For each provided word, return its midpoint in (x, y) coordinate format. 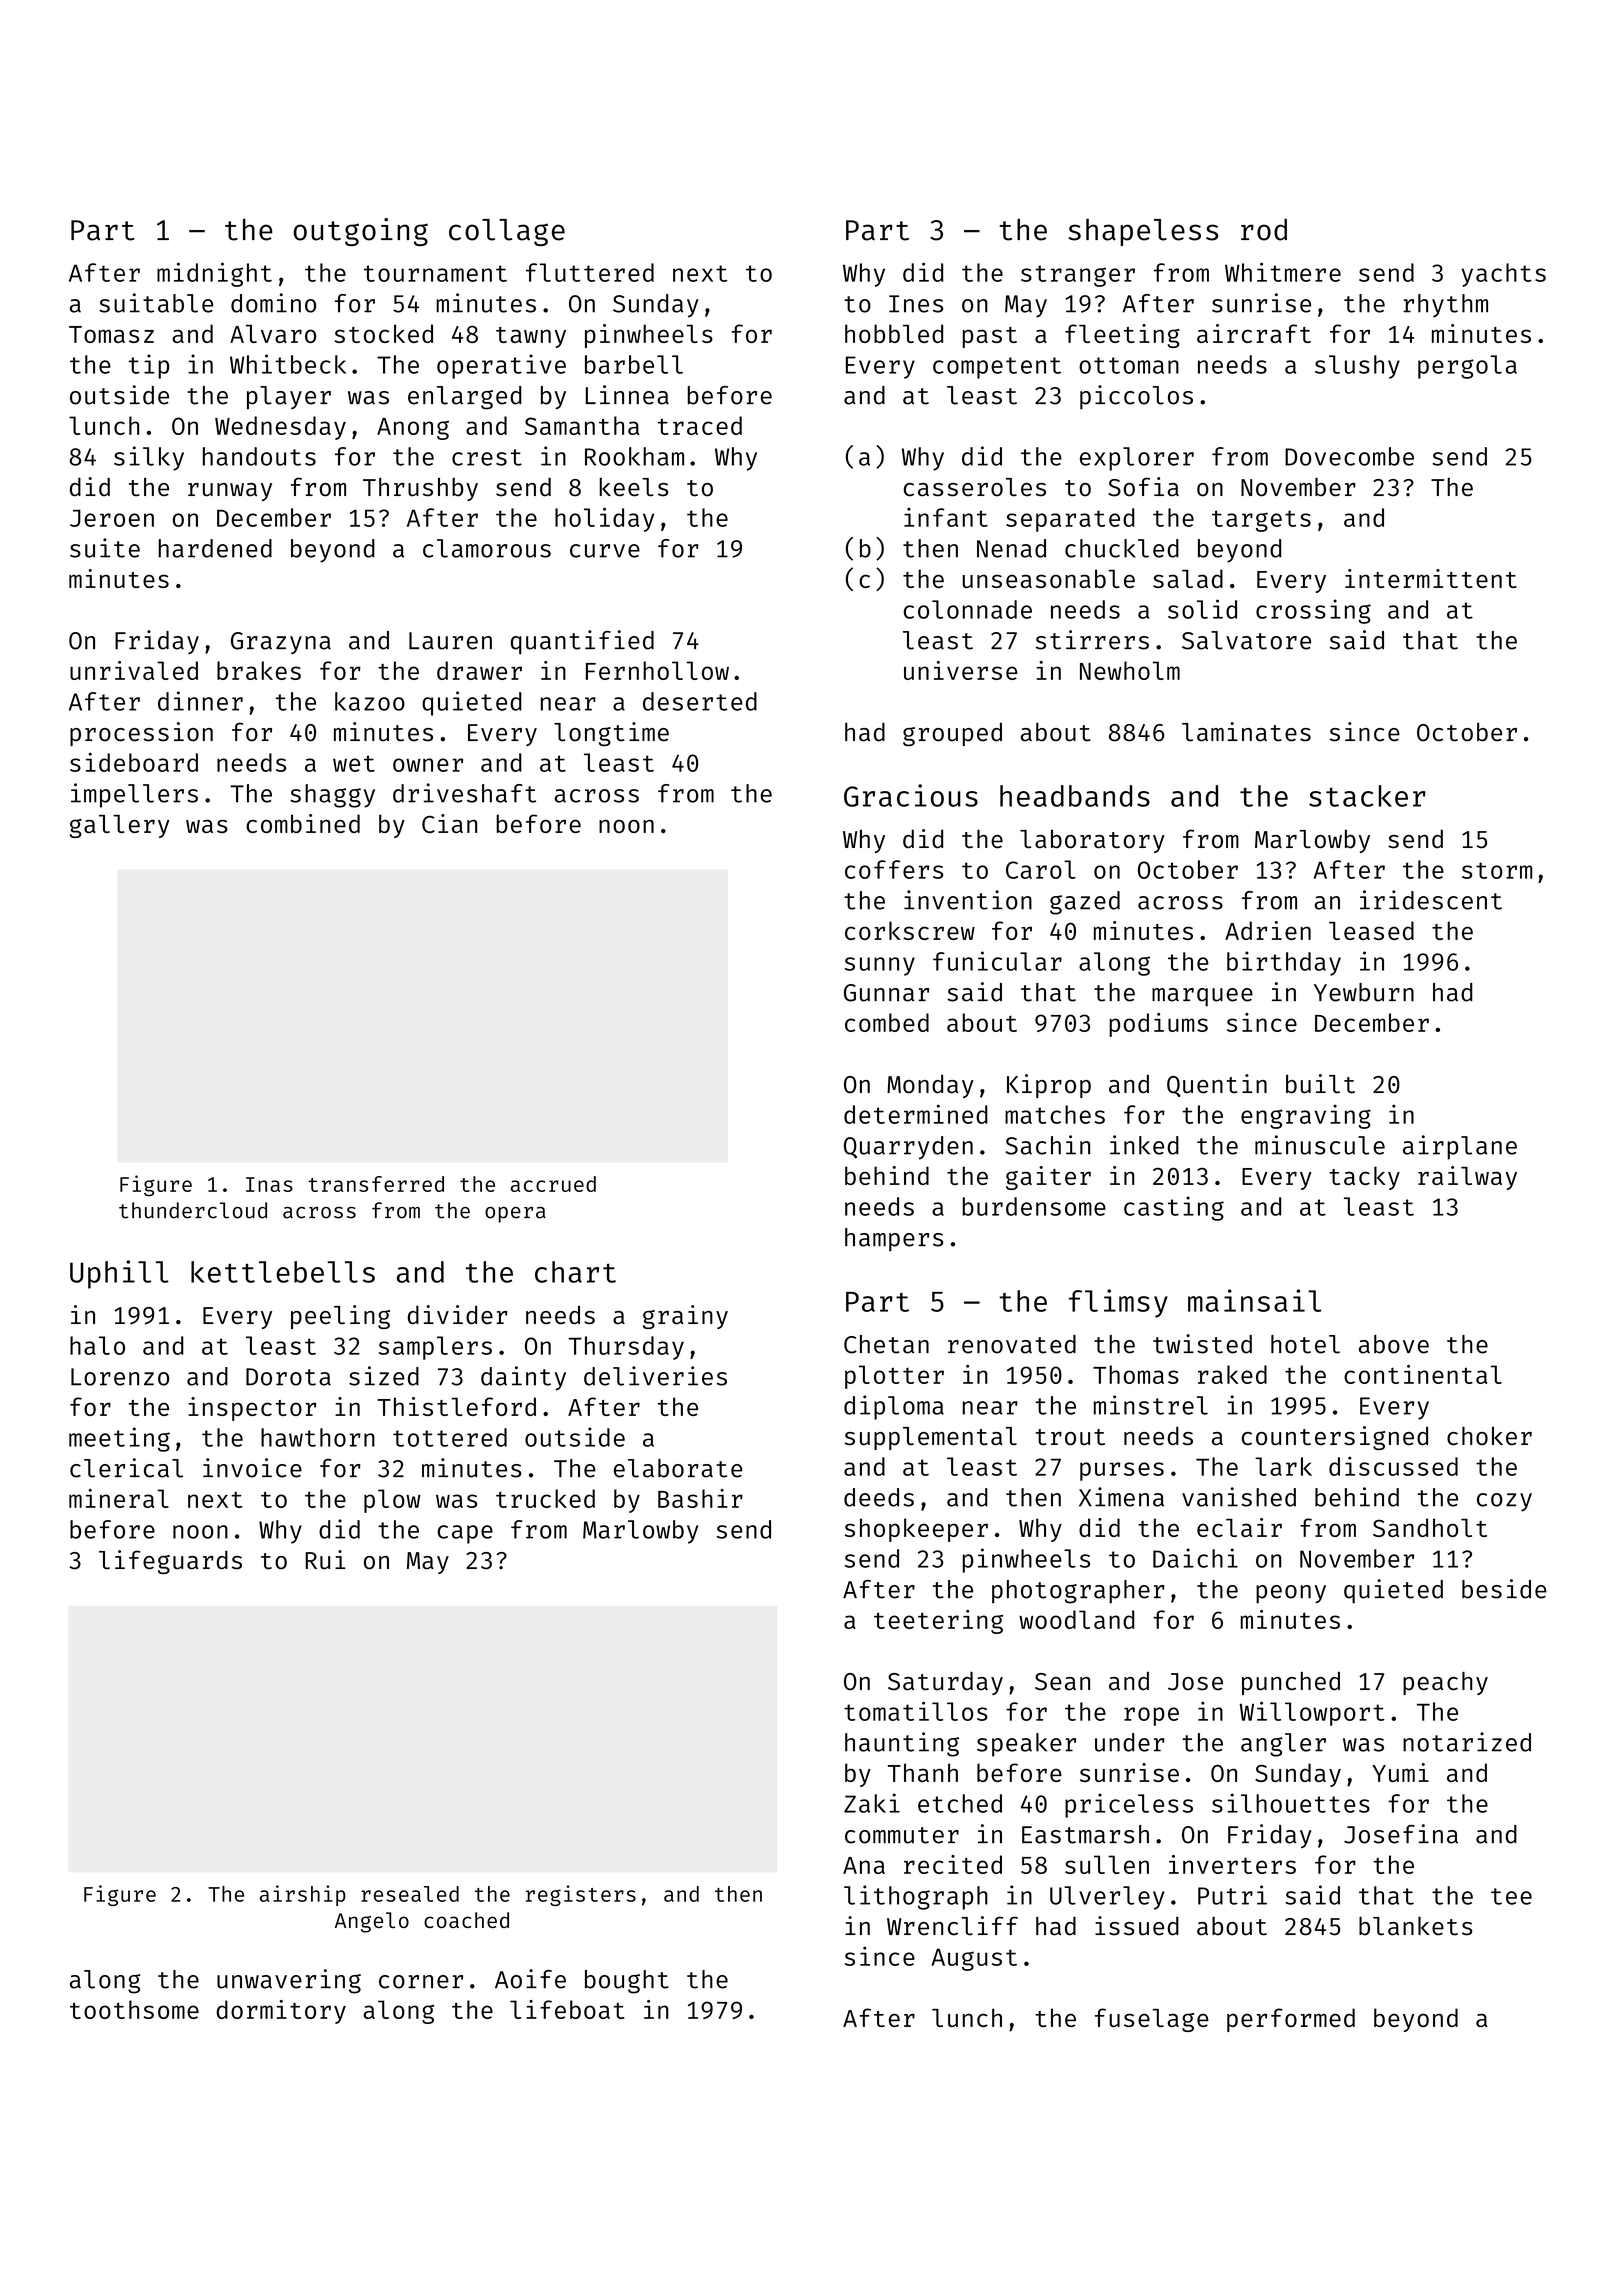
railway (1467, 1178)
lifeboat (567, 2009)
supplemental (931, 1438)
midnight (214, 274)
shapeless (1143, 232)
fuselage (1152, 2020)
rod (1264, 229)
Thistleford (456, 1406)
